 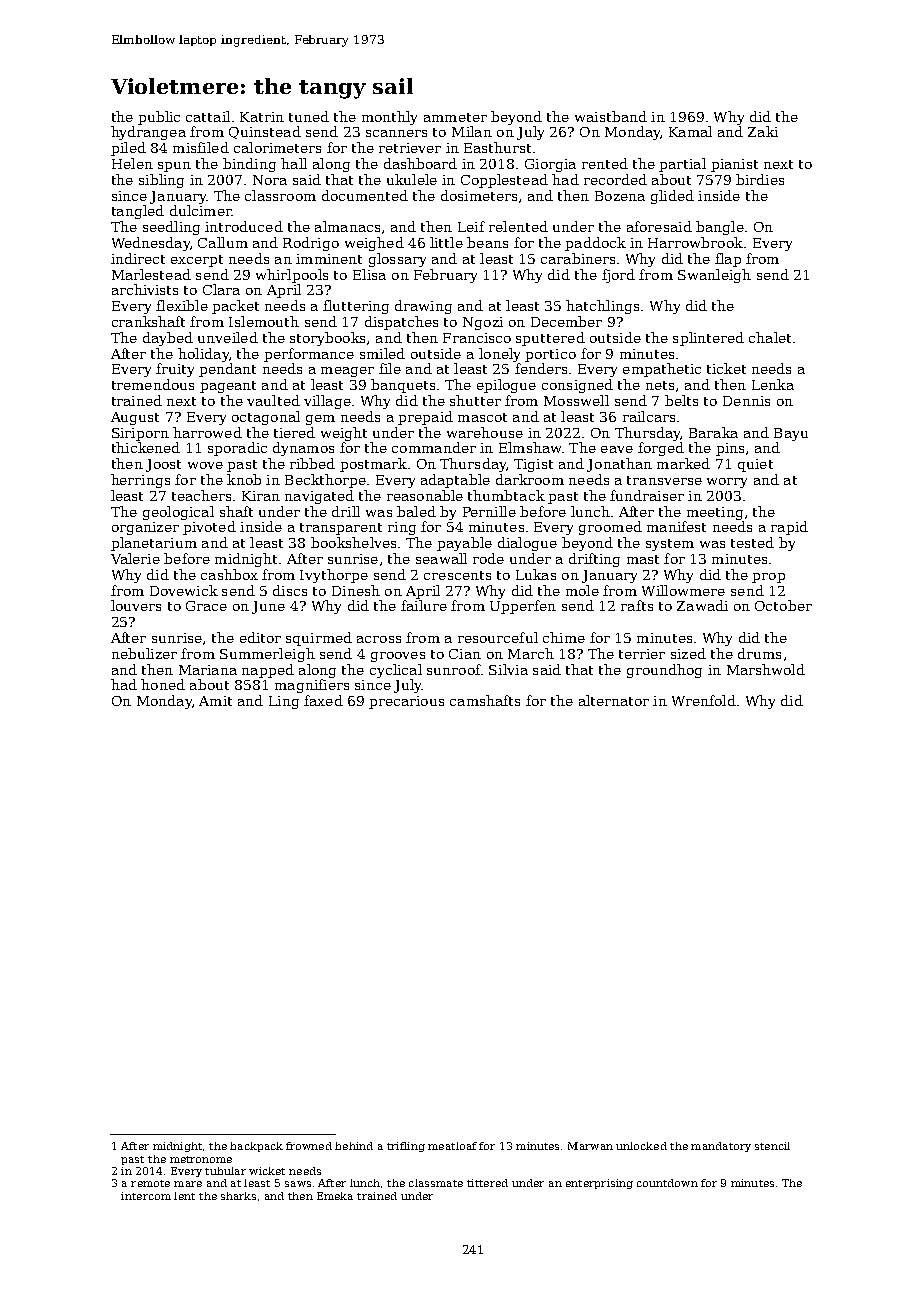 I want to click on indirect, so click(x=138, y=258).
